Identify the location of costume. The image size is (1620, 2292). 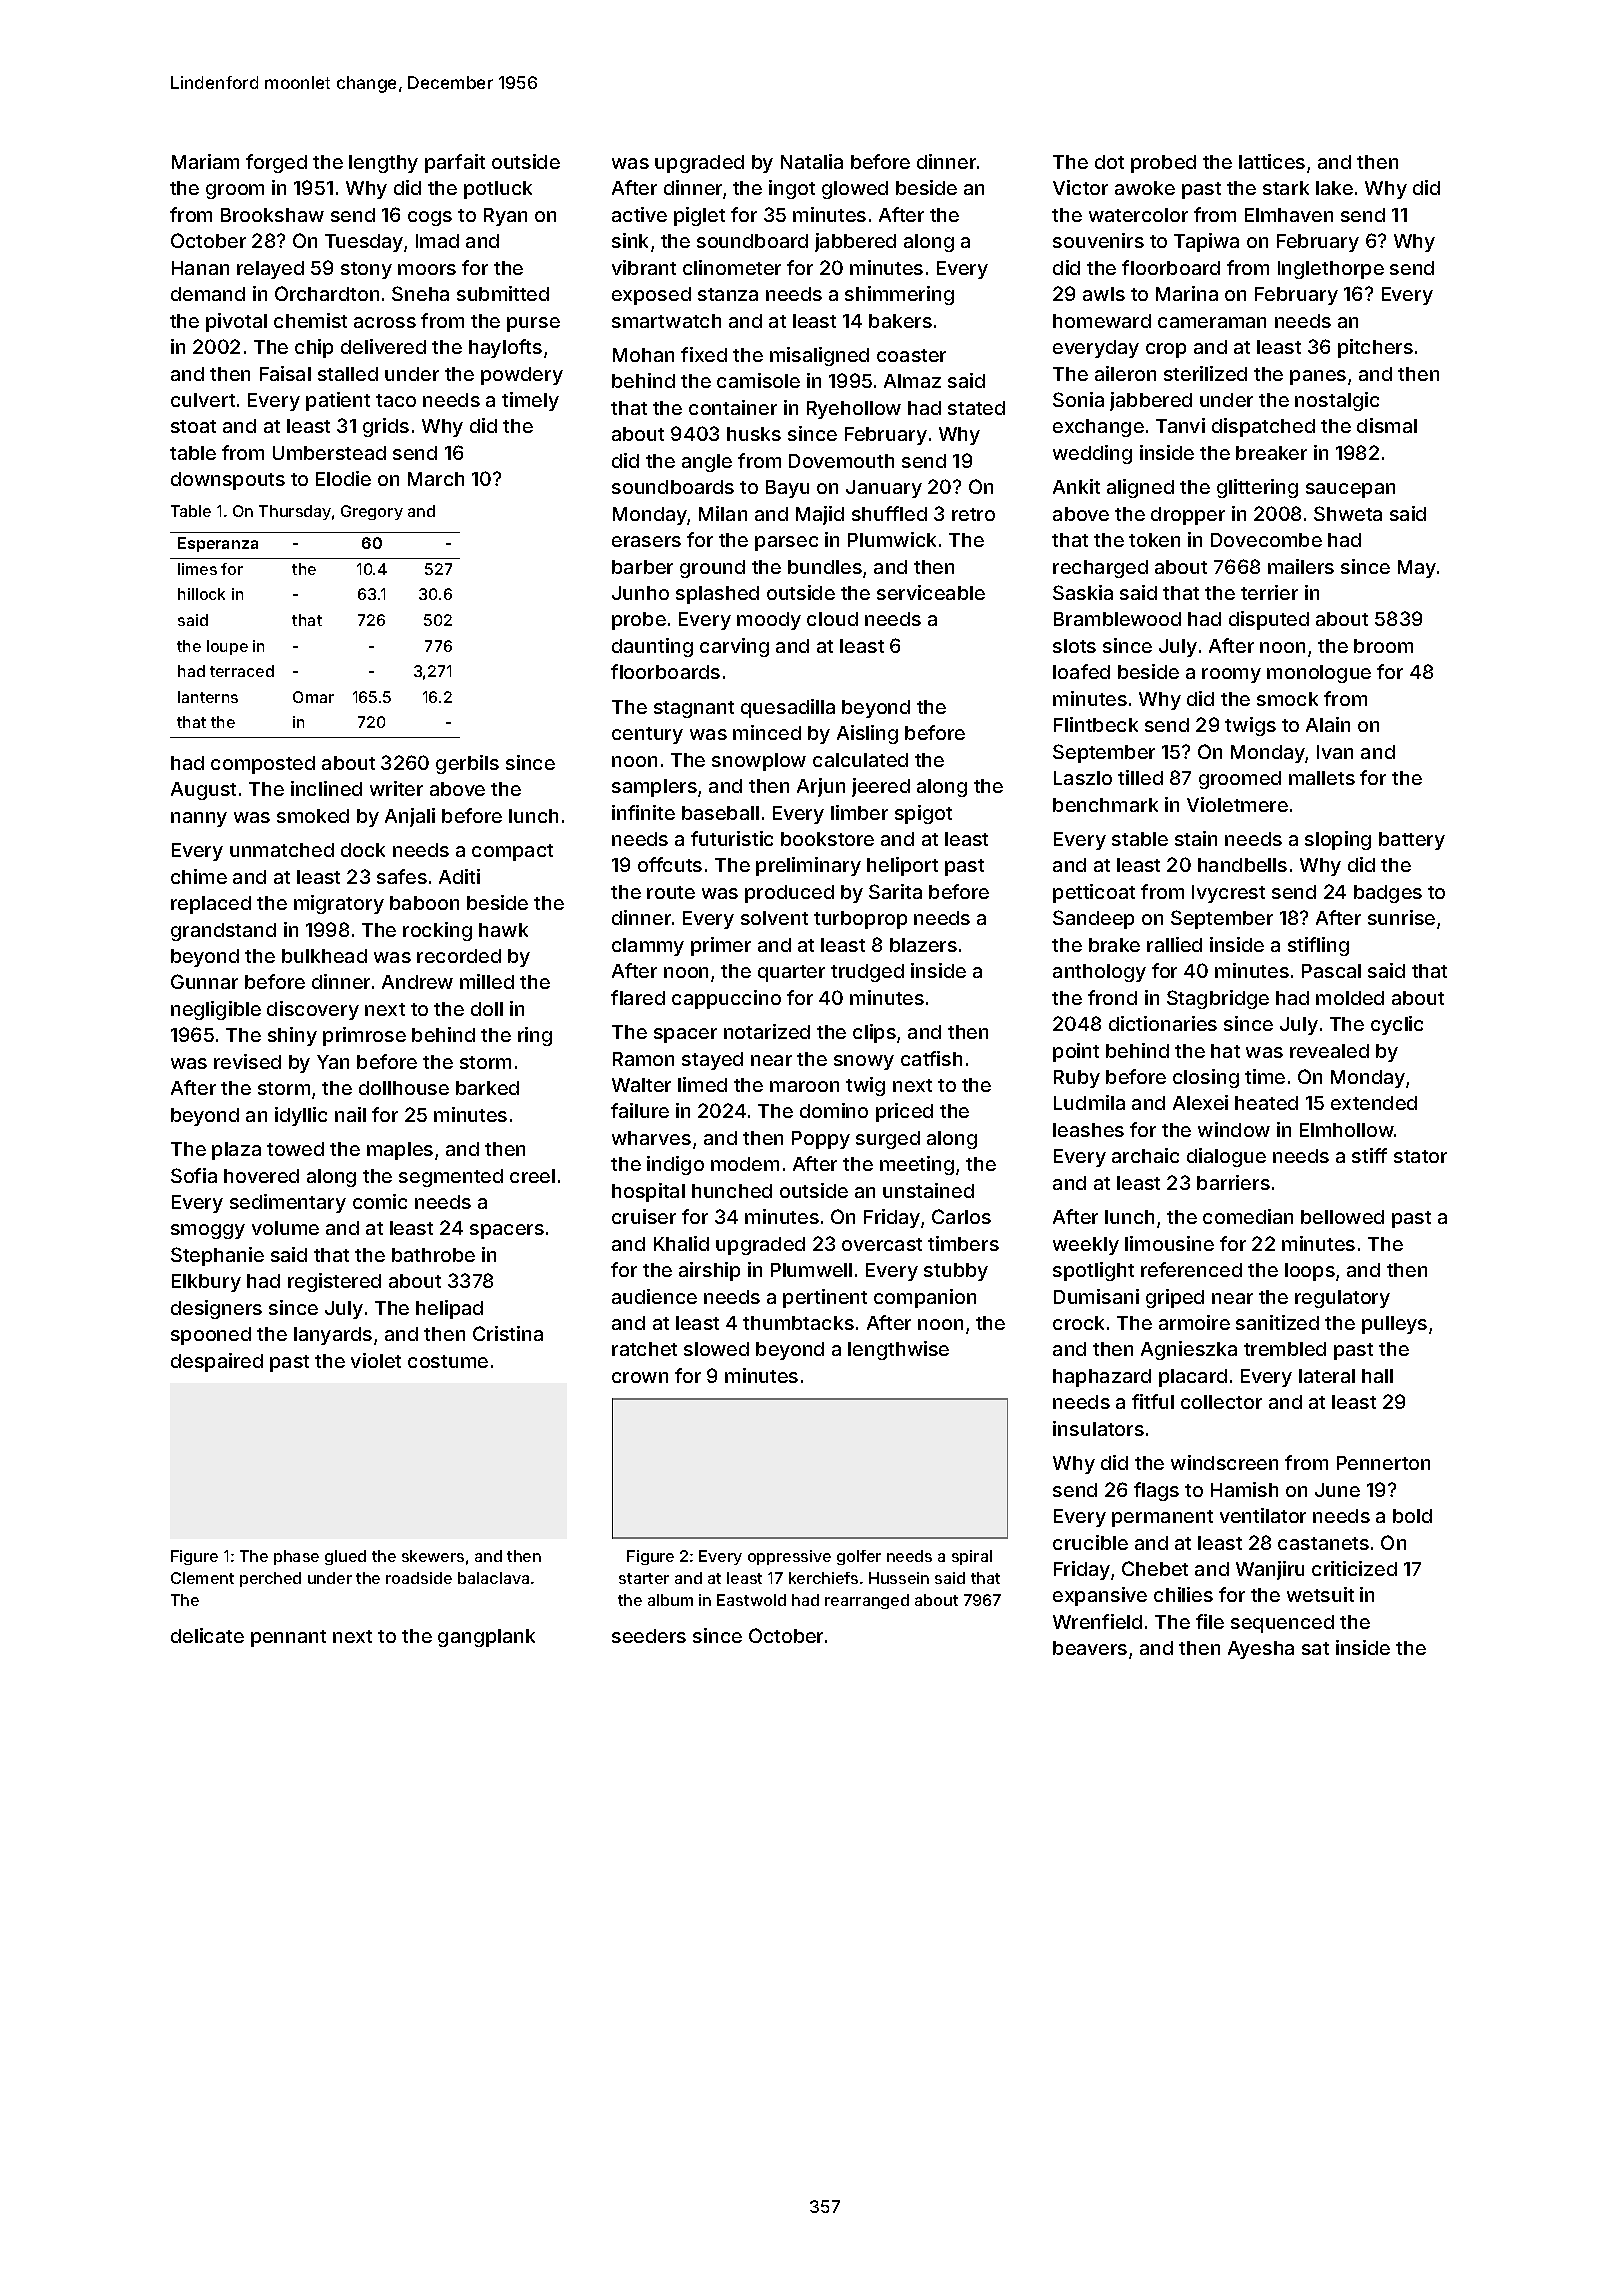
(448, 1361).
